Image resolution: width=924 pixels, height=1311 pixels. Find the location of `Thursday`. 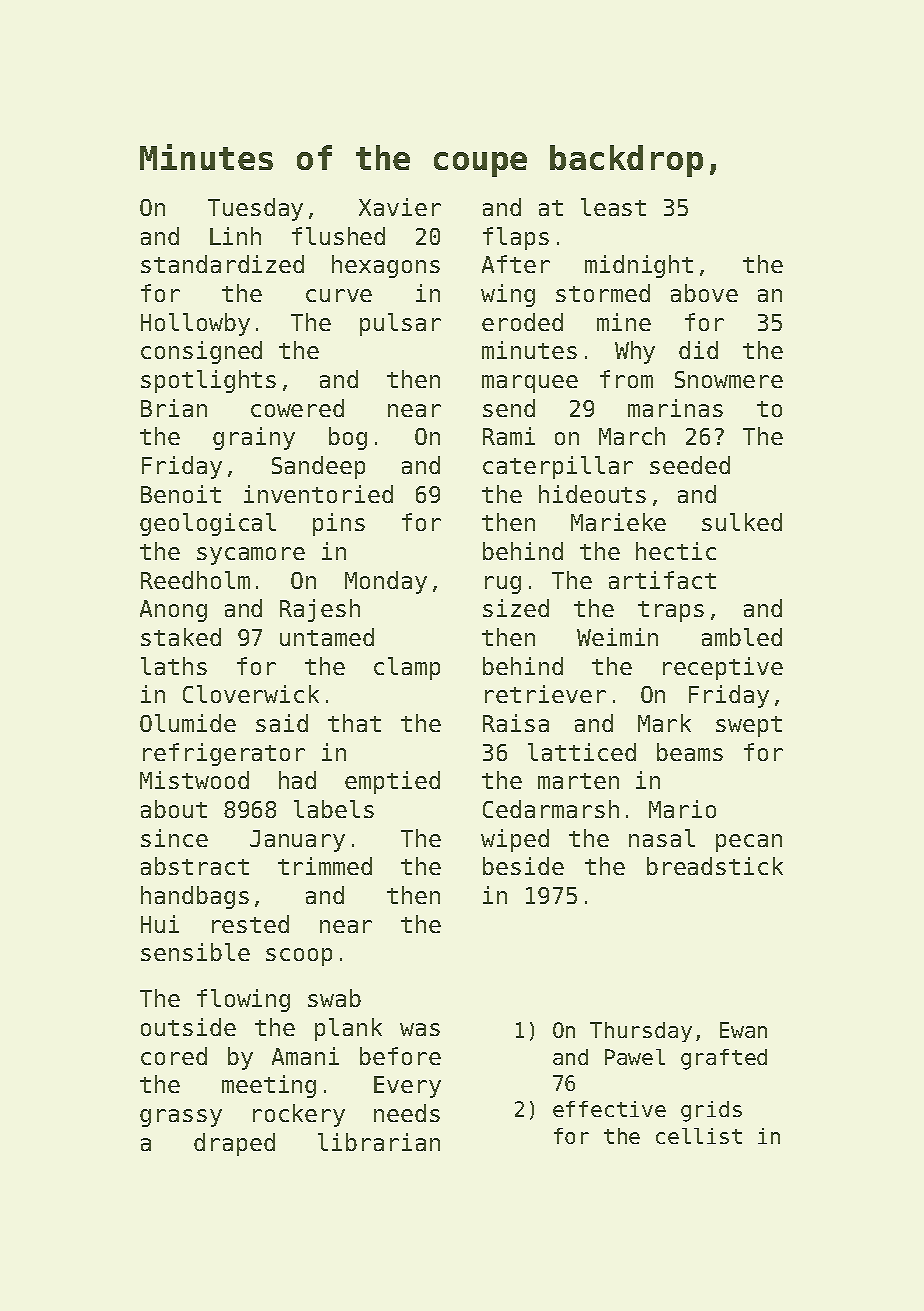

Thursday is located at coordinates (641, 1032).
